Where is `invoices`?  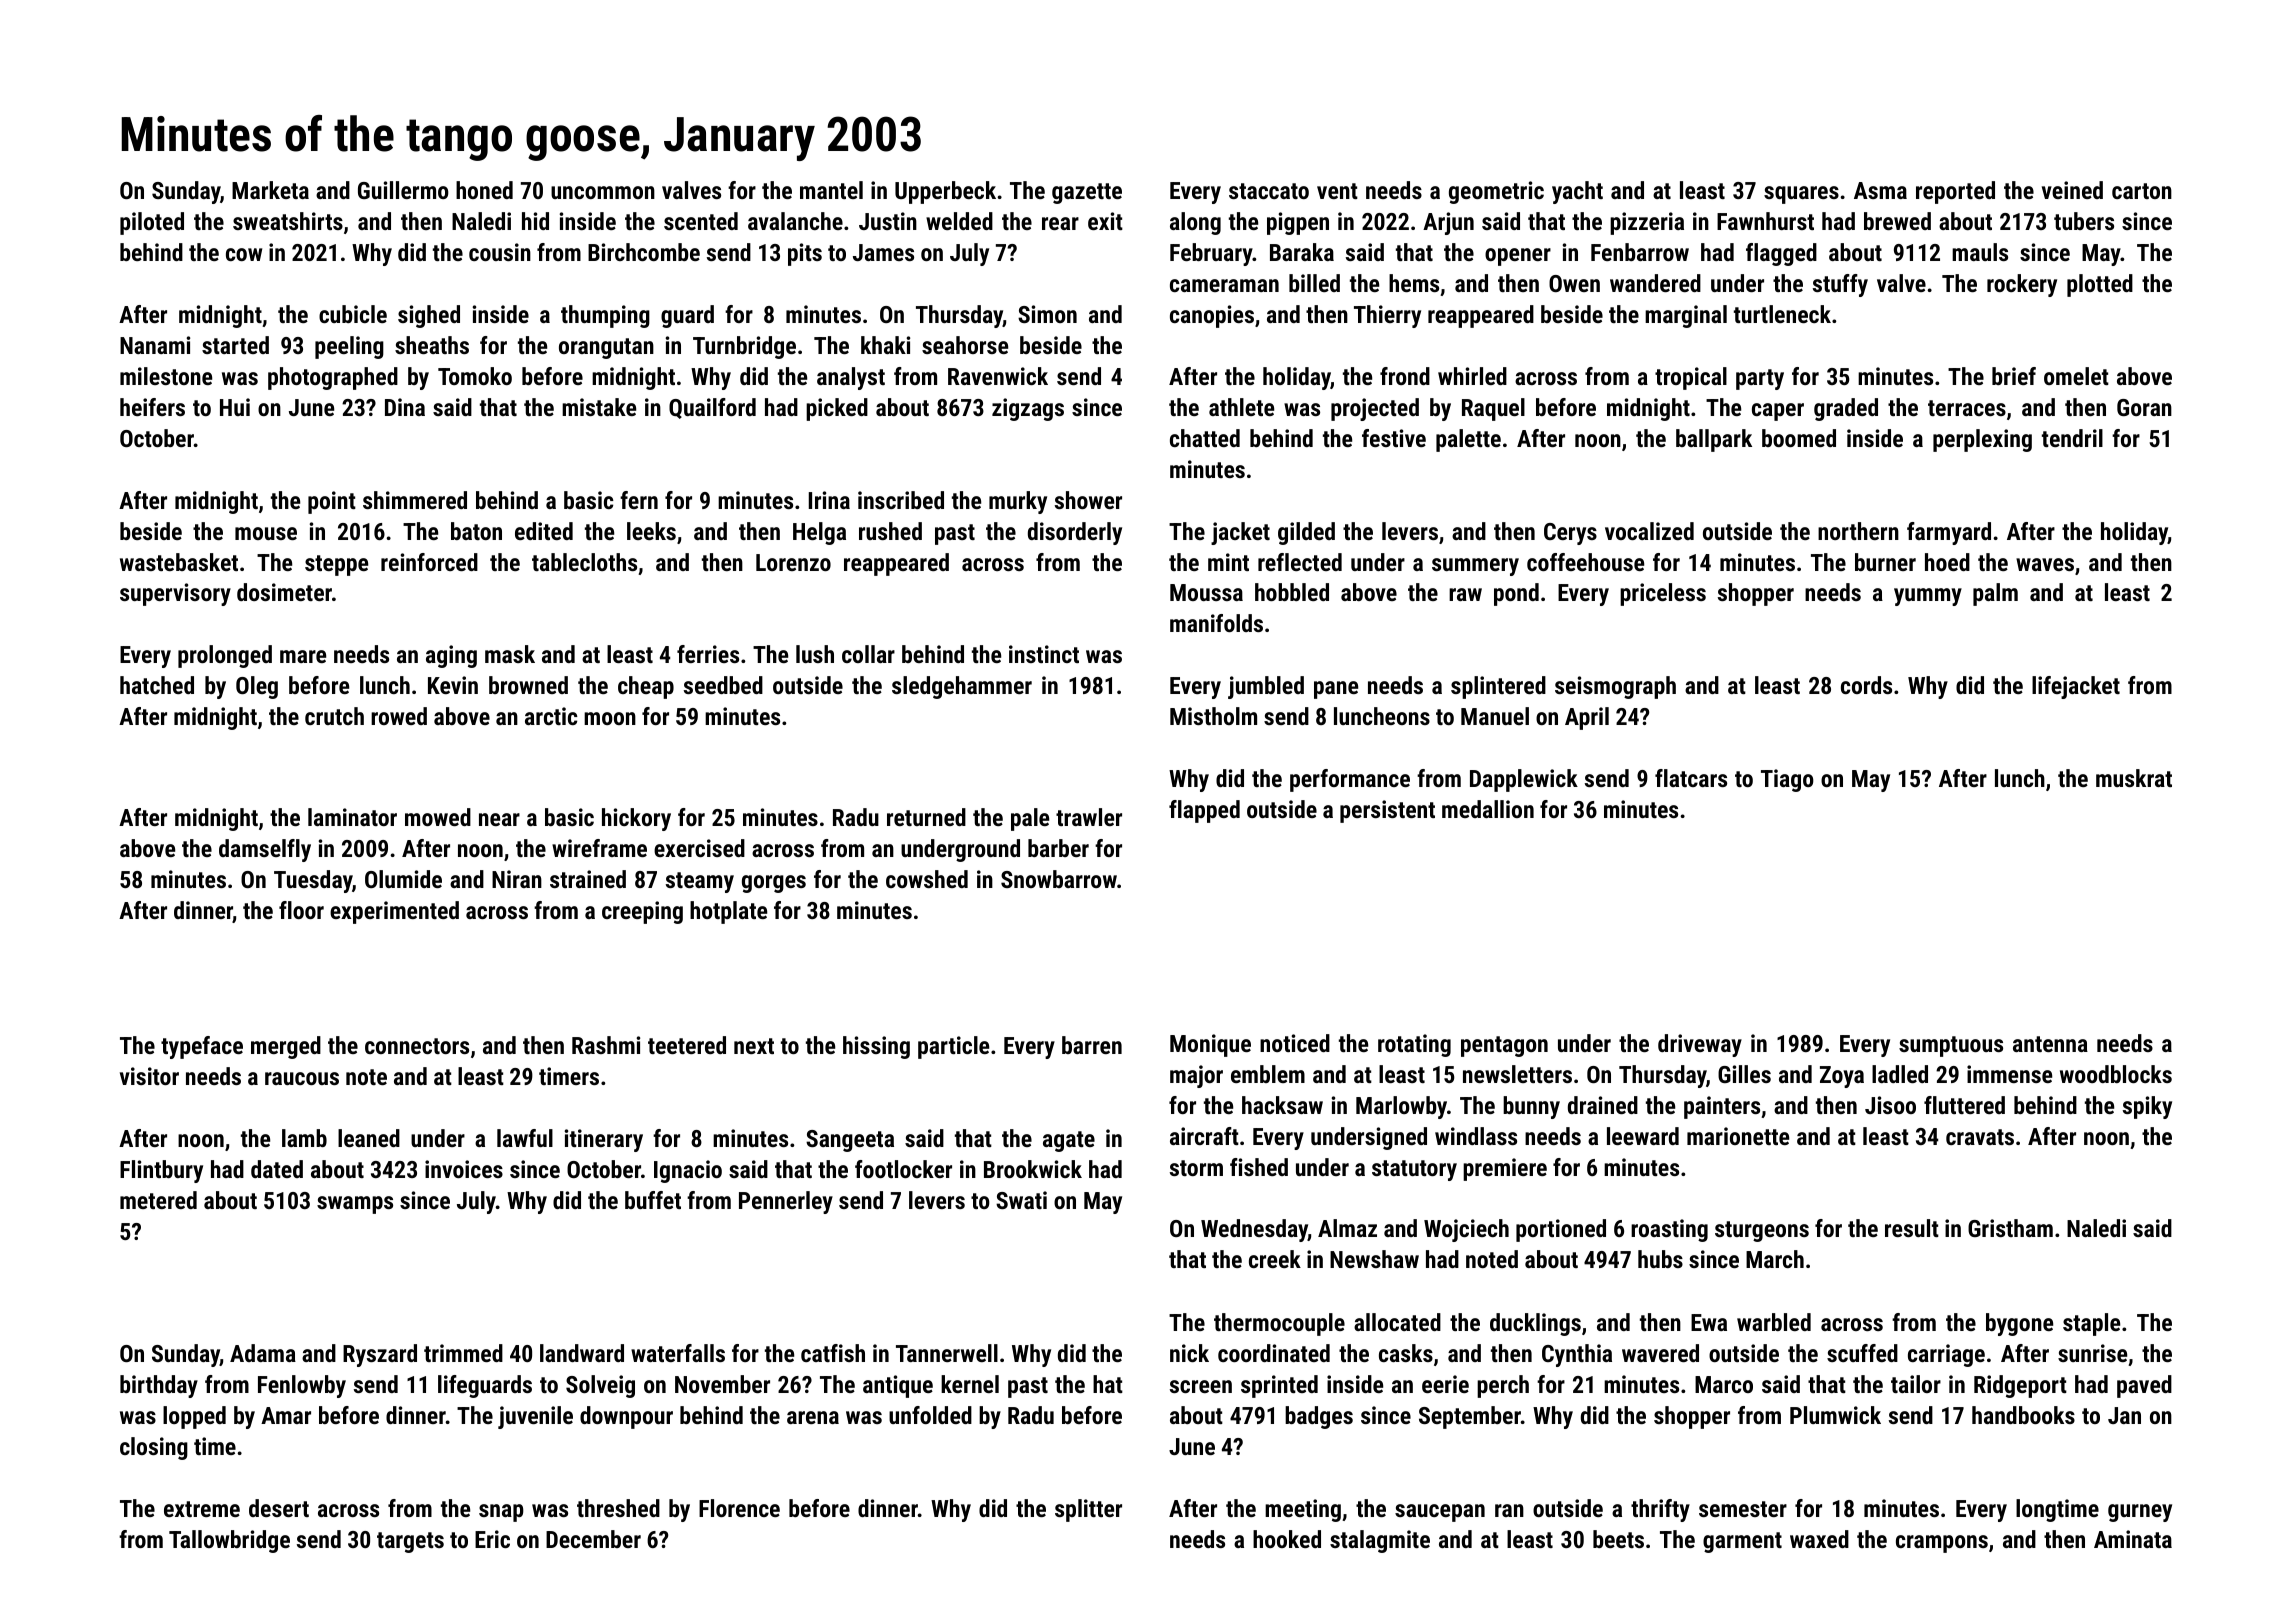
invoices is located at coordinates (464, 1169).
